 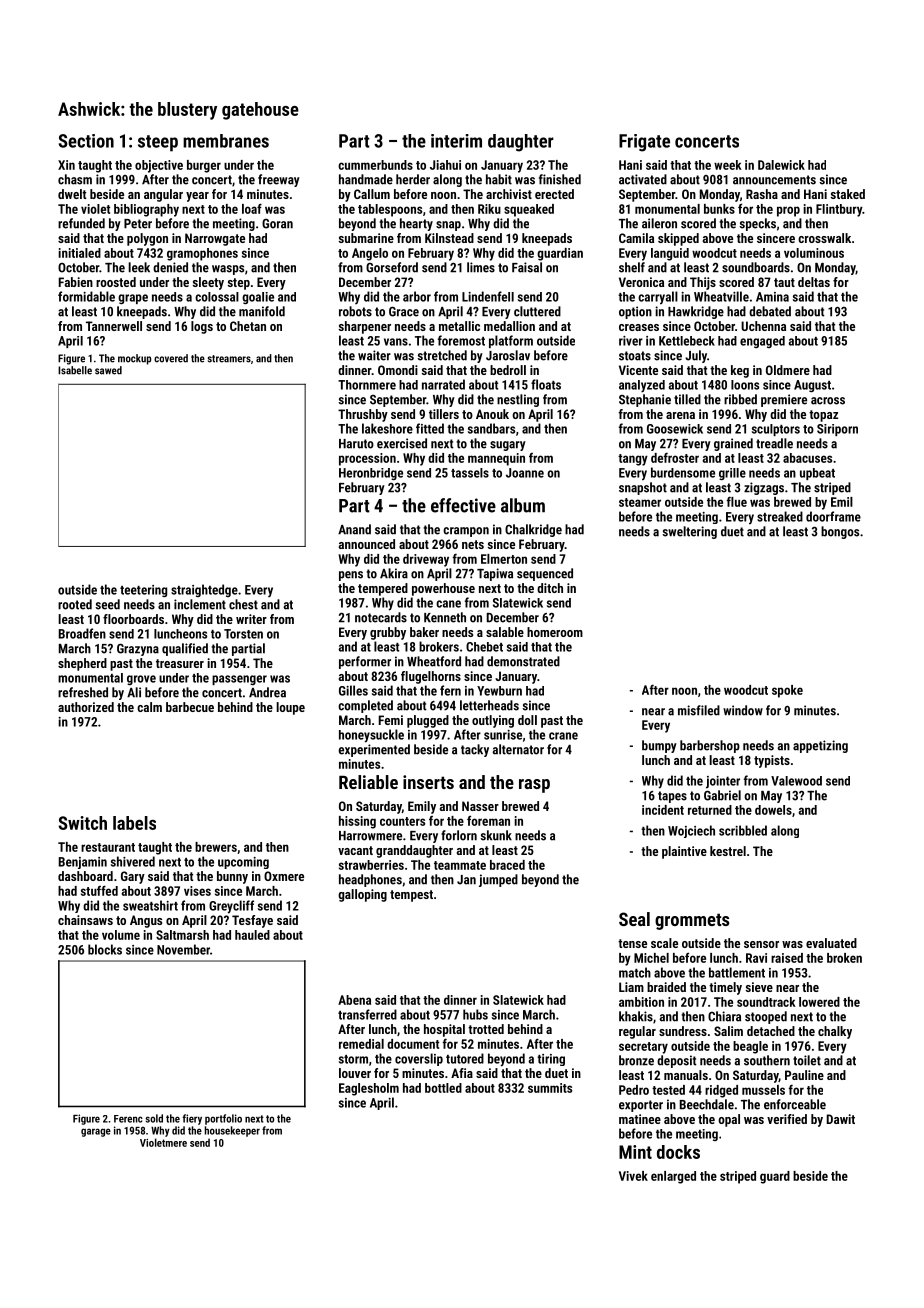 I want to click on rooted, so click(x=75, y=604).
